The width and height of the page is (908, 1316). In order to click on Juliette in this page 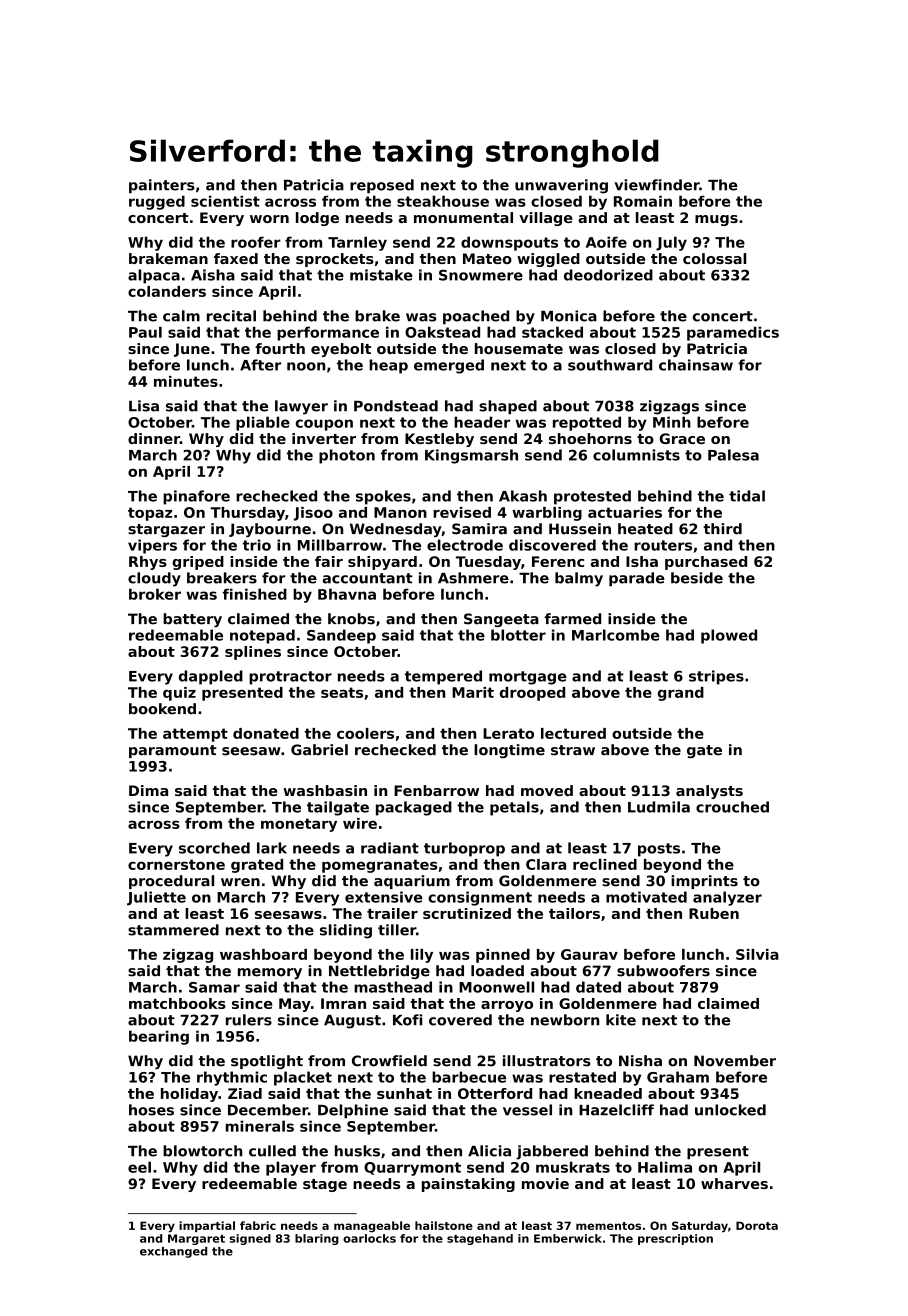, I will do `click(156, 898)`.
